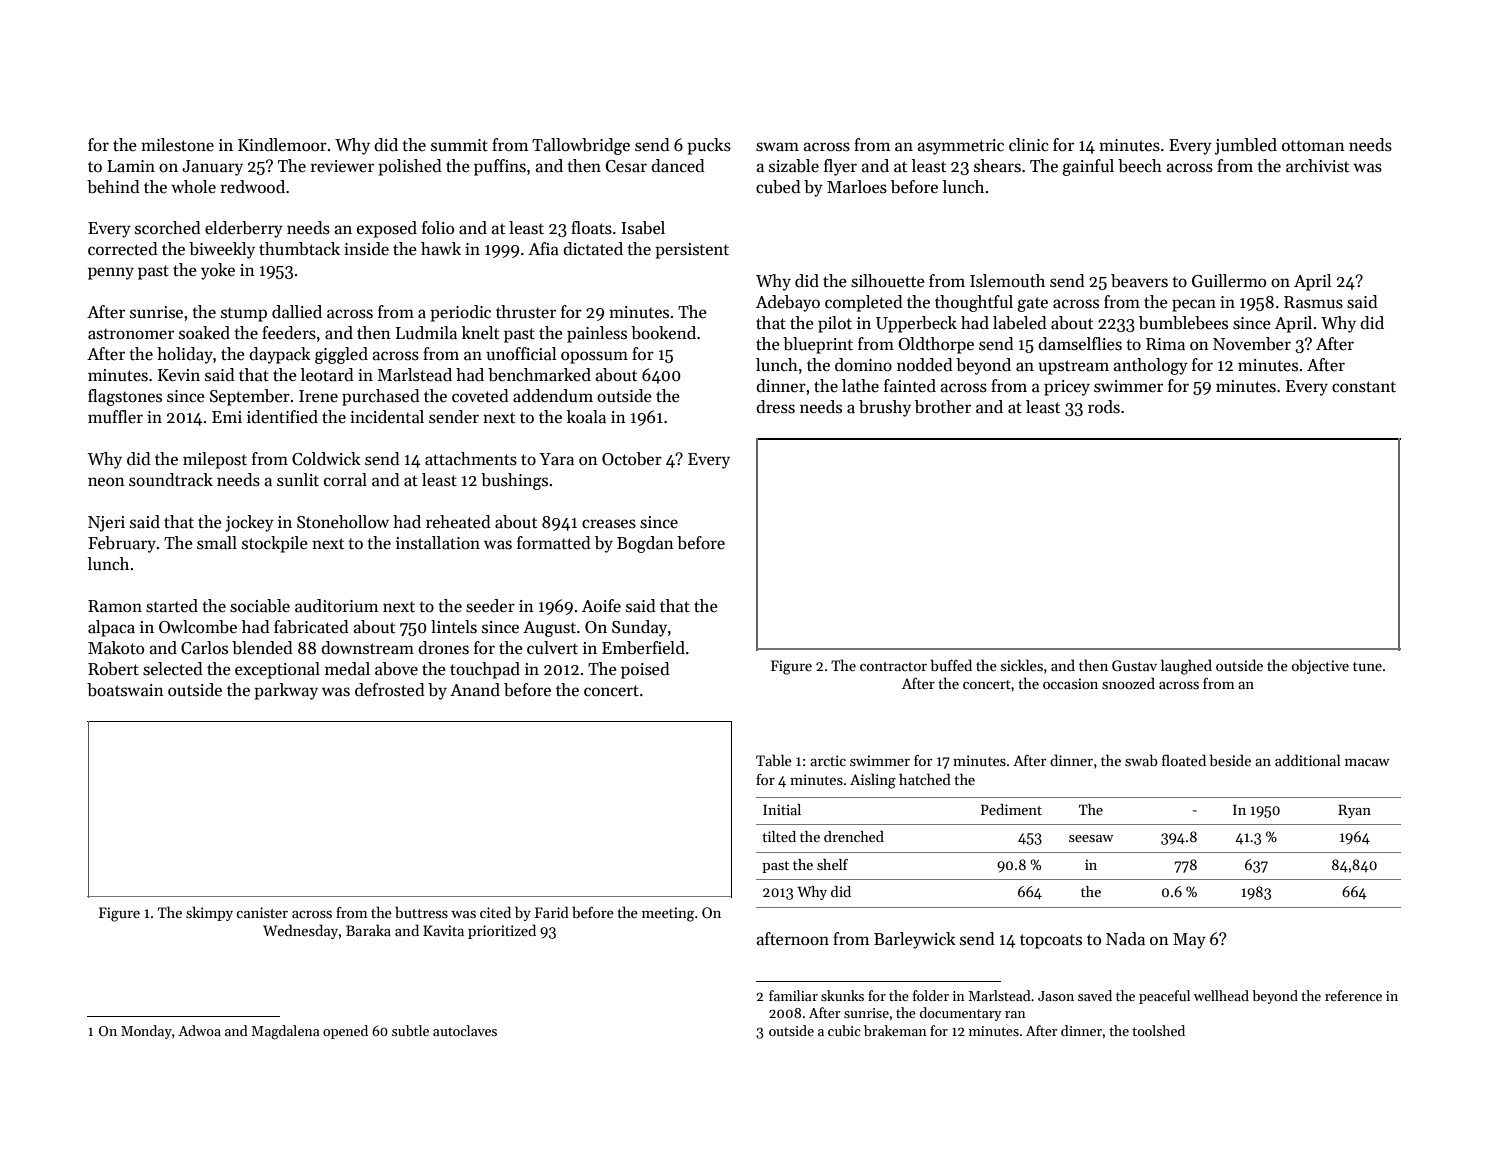 The image size is (1488, 1150). I want to click on constant, so click(1364, 387).
